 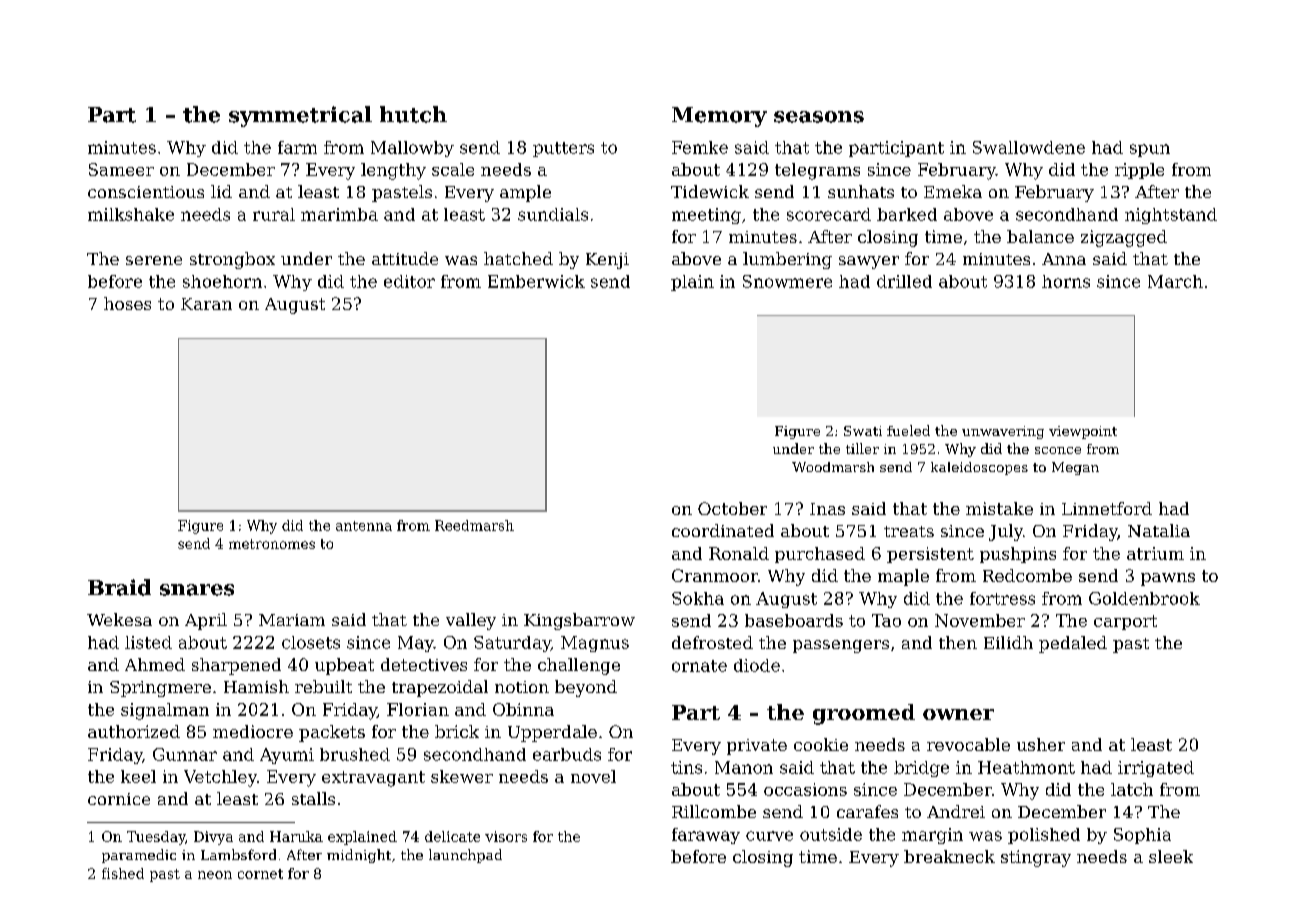 What do you see at coordinates (1125, 622) in the image?
I see `carport` at bounding box center [1125, 622].
